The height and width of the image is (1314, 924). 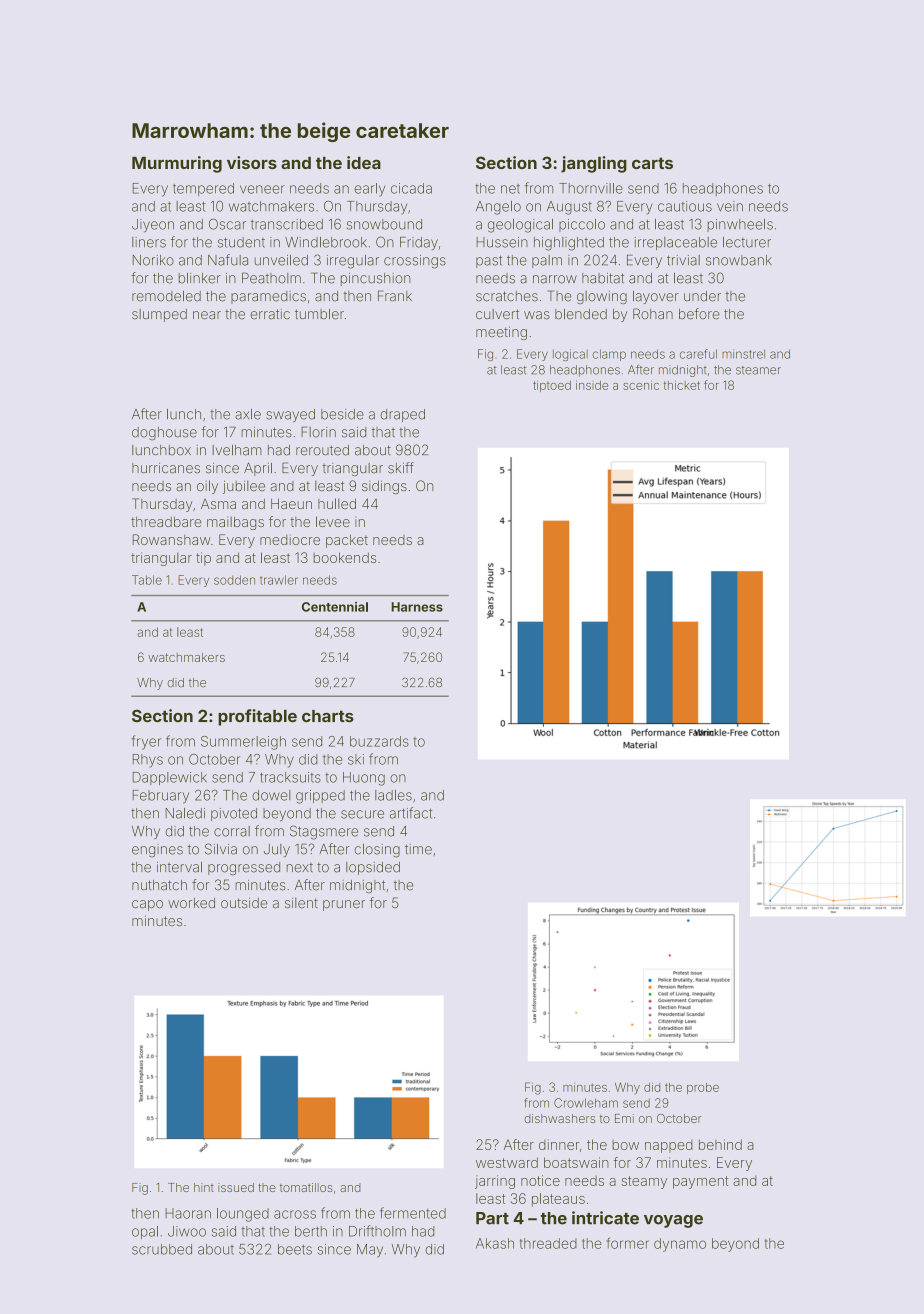 I want to click on thicket, so click(x=682, y=385).
